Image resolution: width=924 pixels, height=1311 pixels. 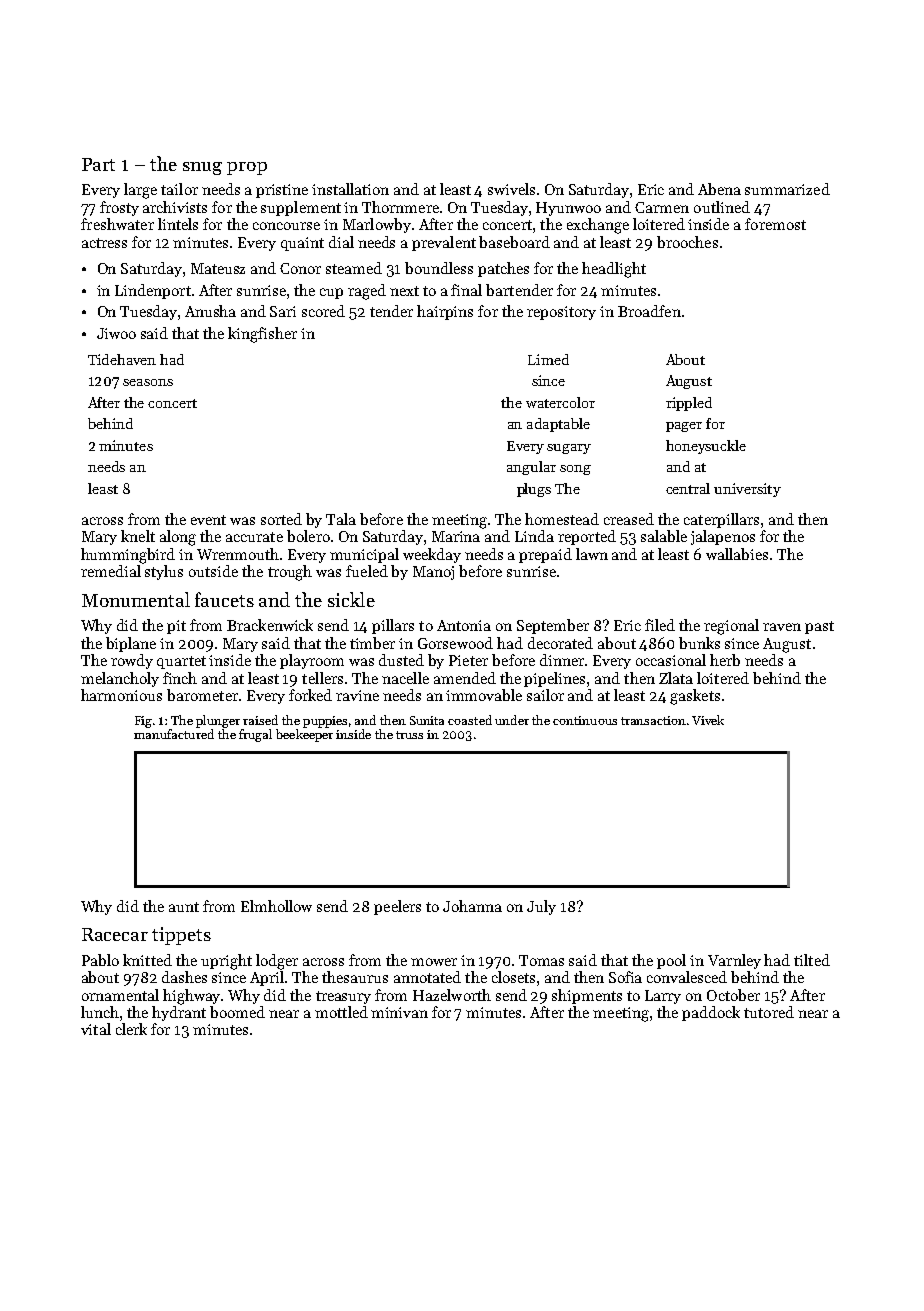 What do you see at coordinates (131, 1029) in the document?
I see `clerk` at bounding box center [131, 1029].
